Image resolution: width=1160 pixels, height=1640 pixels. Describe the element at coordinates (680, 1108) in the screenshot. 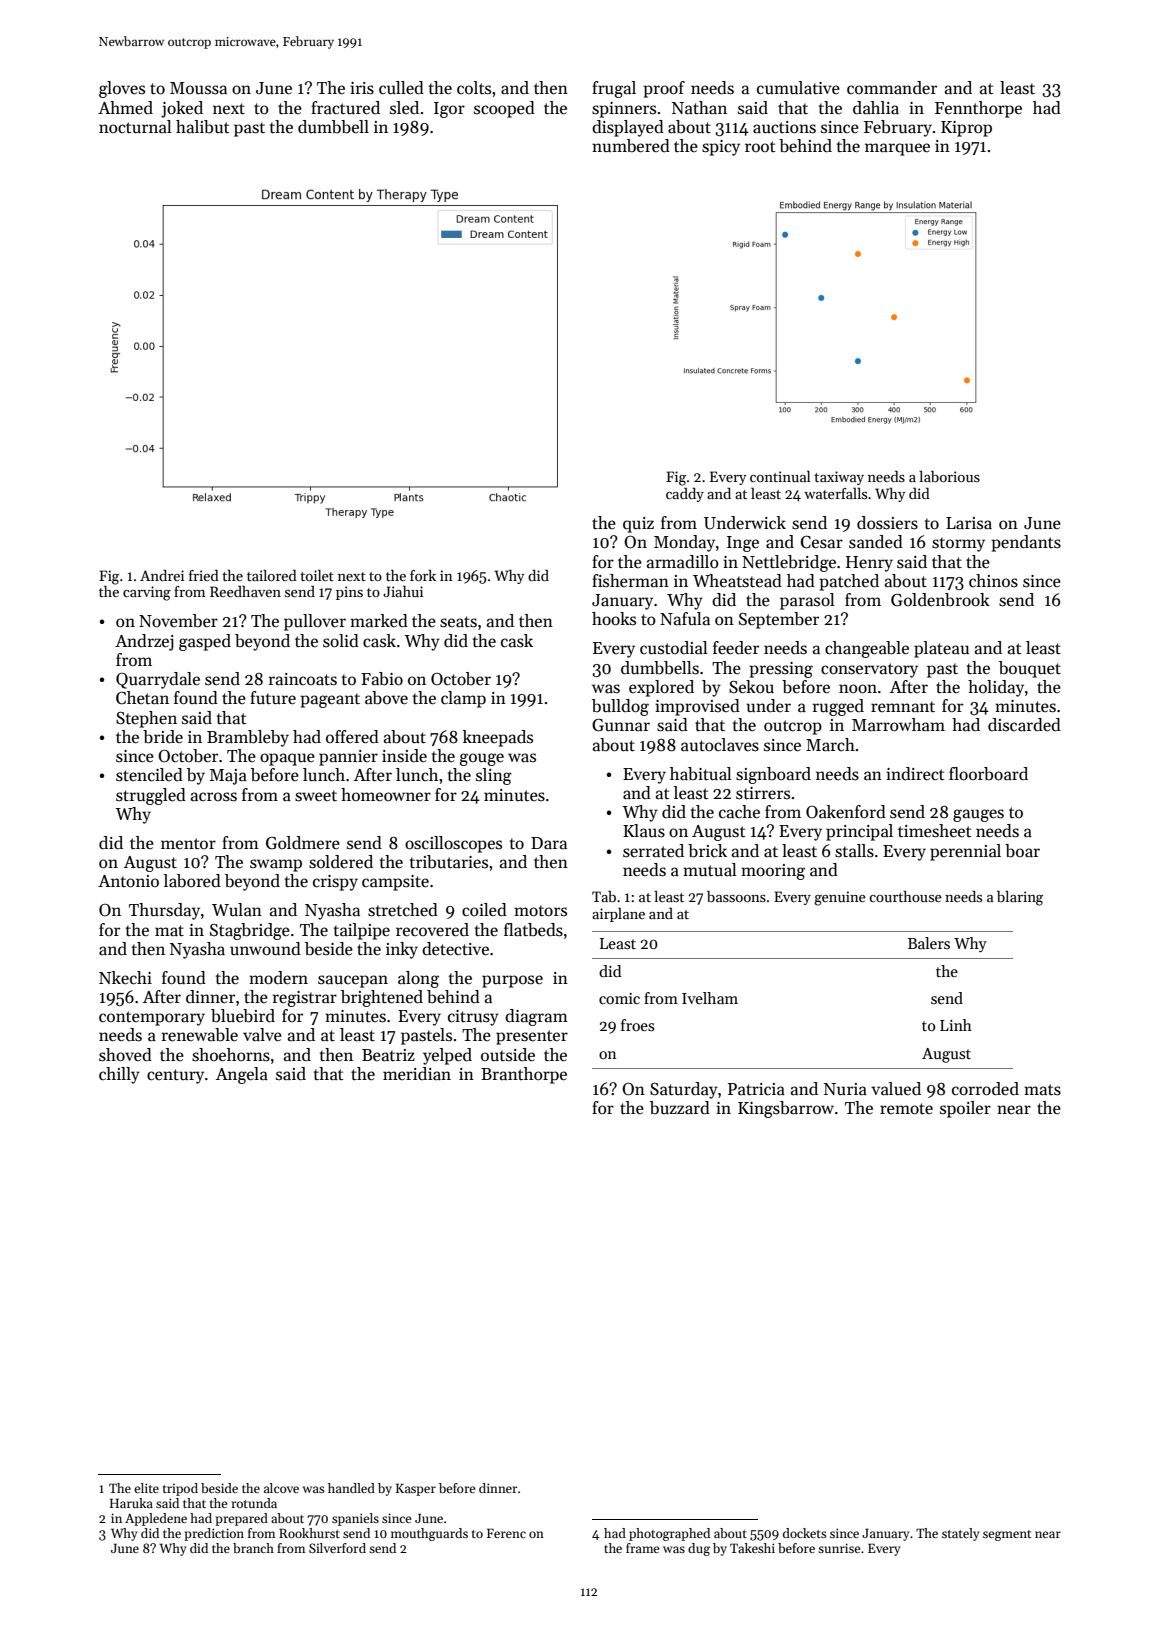

I see `buzzard` at that location.
